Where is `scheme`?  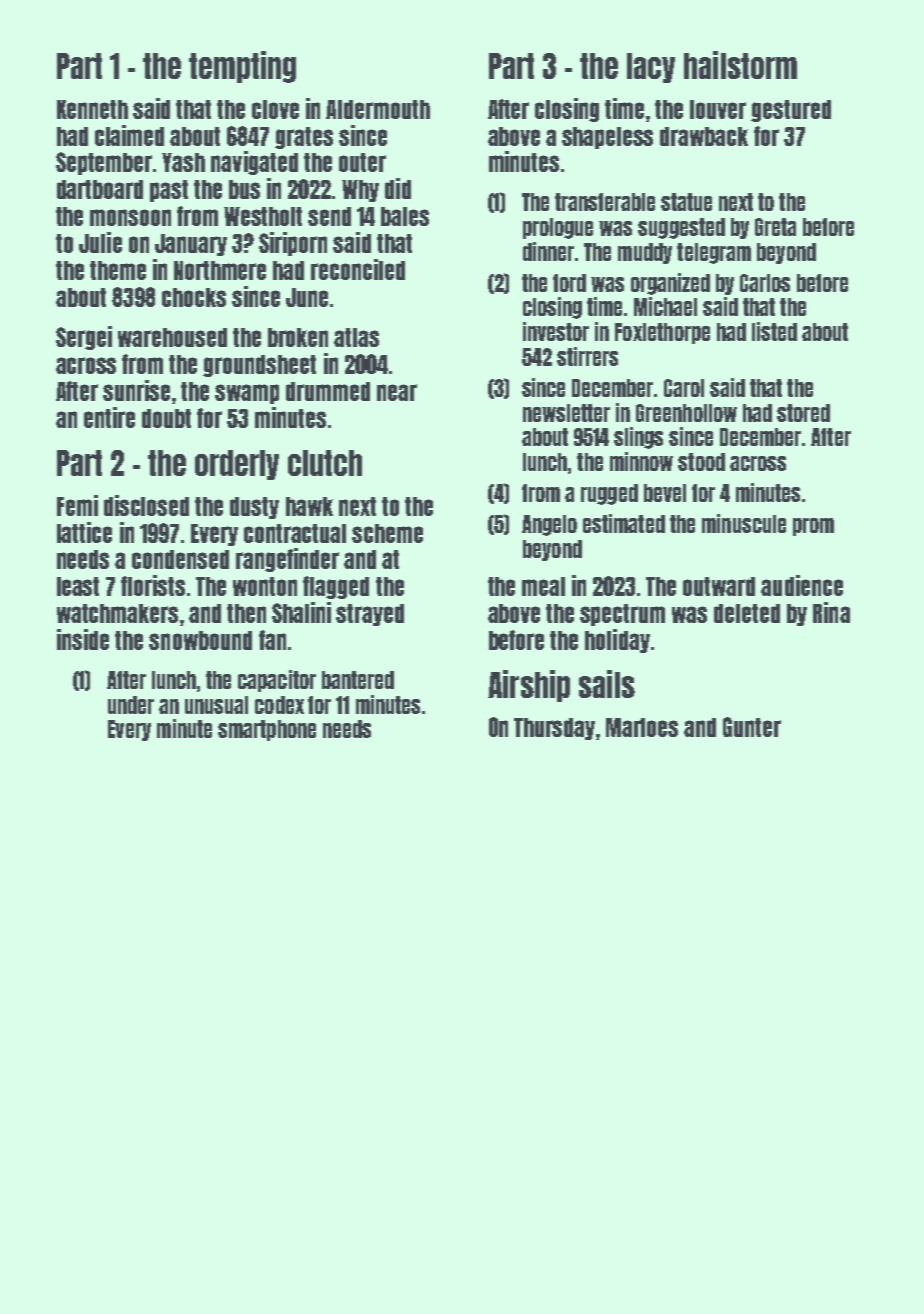
scheme is located at coordinates (387, 533).
